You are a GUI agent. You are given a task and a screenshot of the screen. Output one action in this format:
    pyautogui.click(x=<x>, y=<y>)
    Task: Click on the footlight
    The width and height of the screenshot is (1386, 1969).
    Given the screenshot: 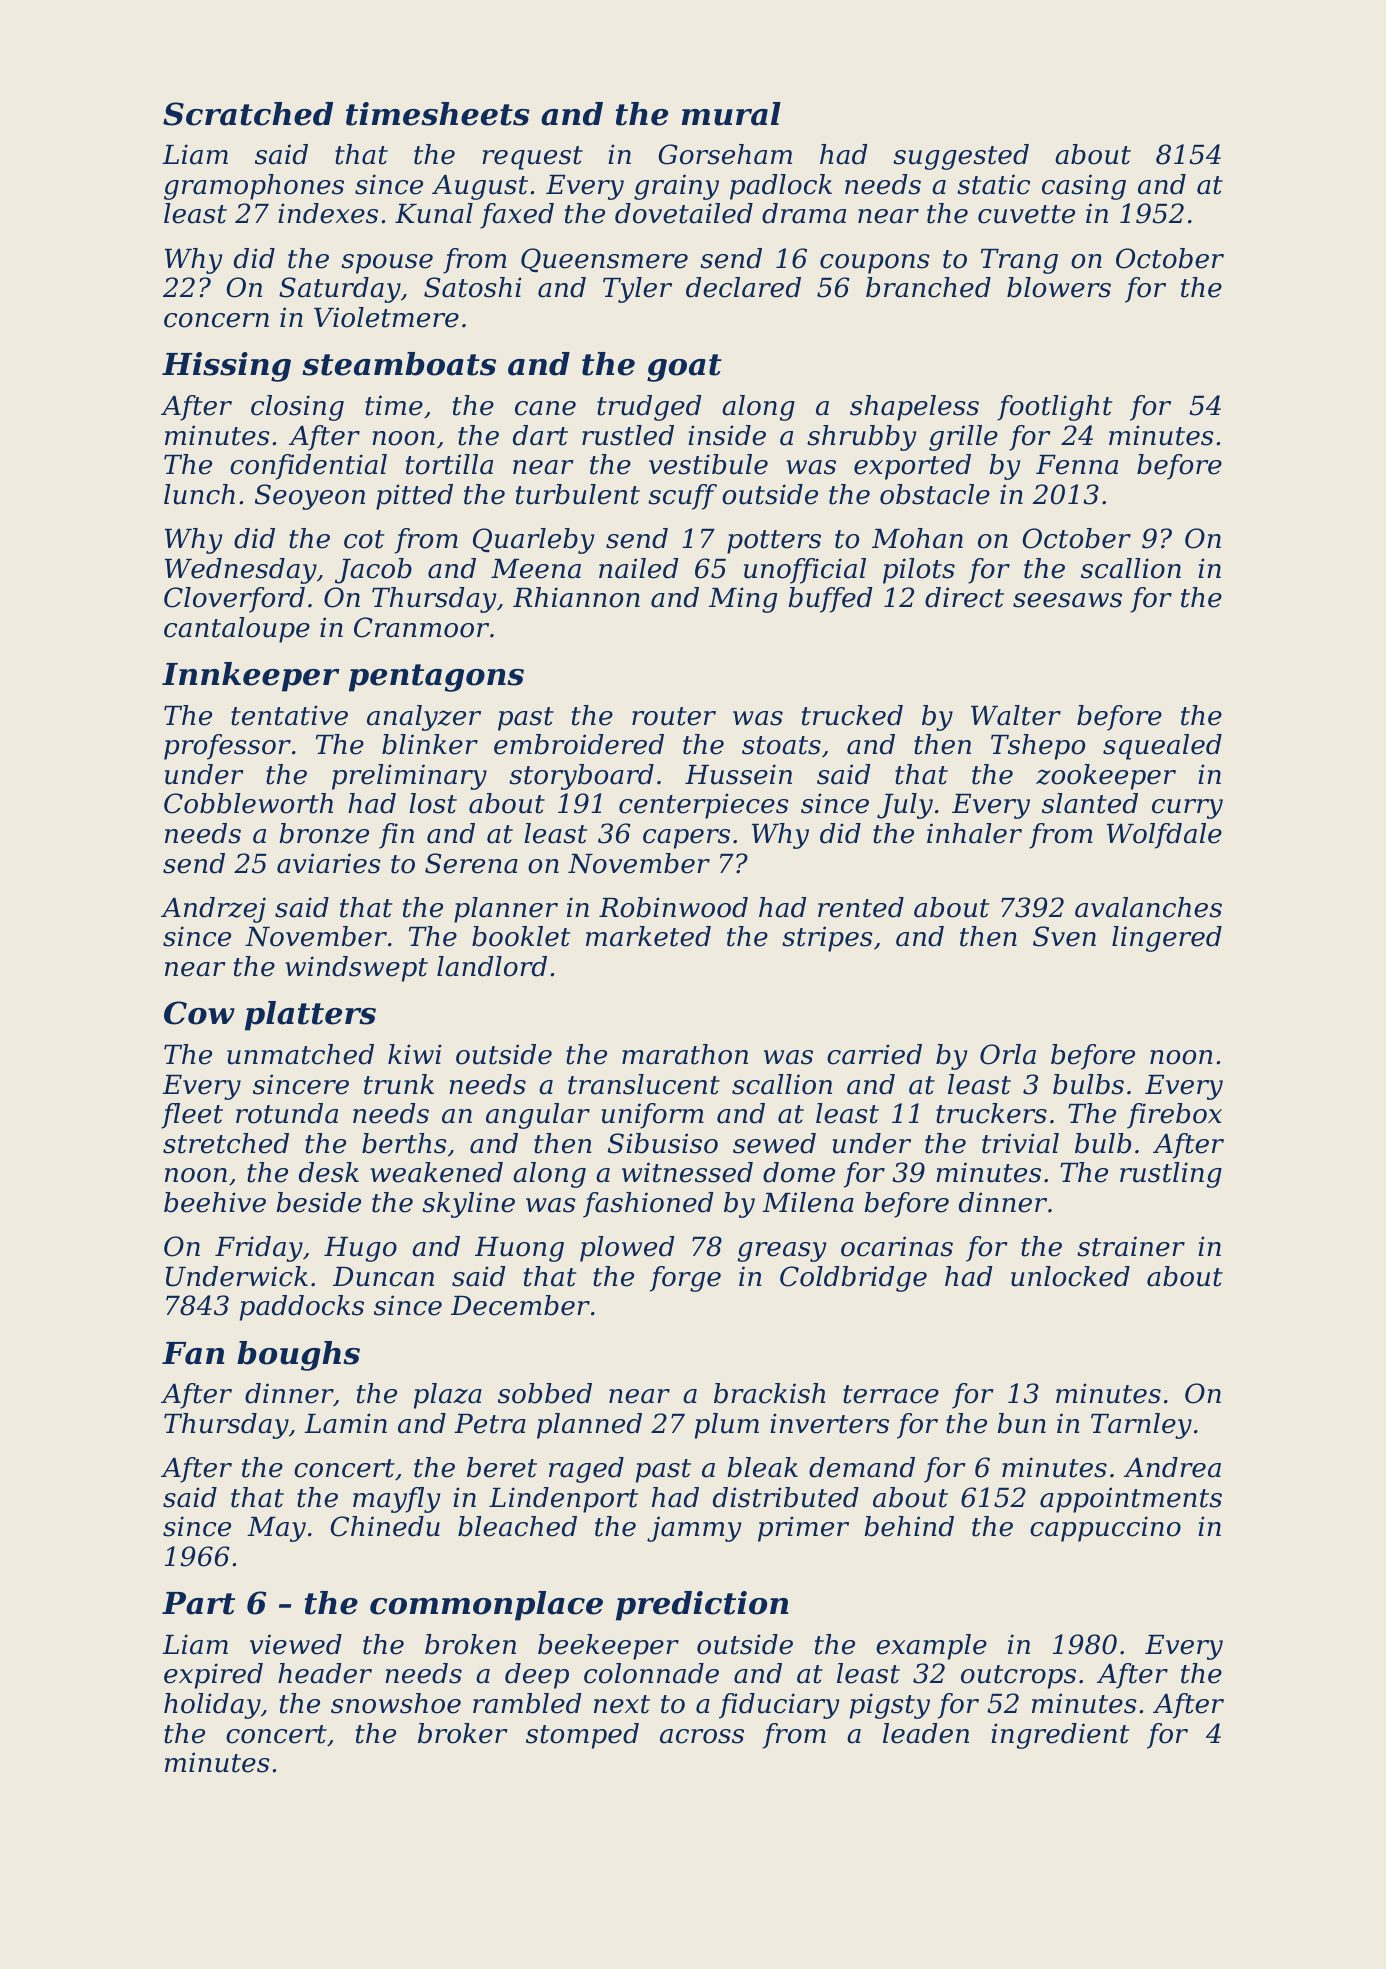 What is the action you would take?
    pyautogui.click(x=1054, y=408)
